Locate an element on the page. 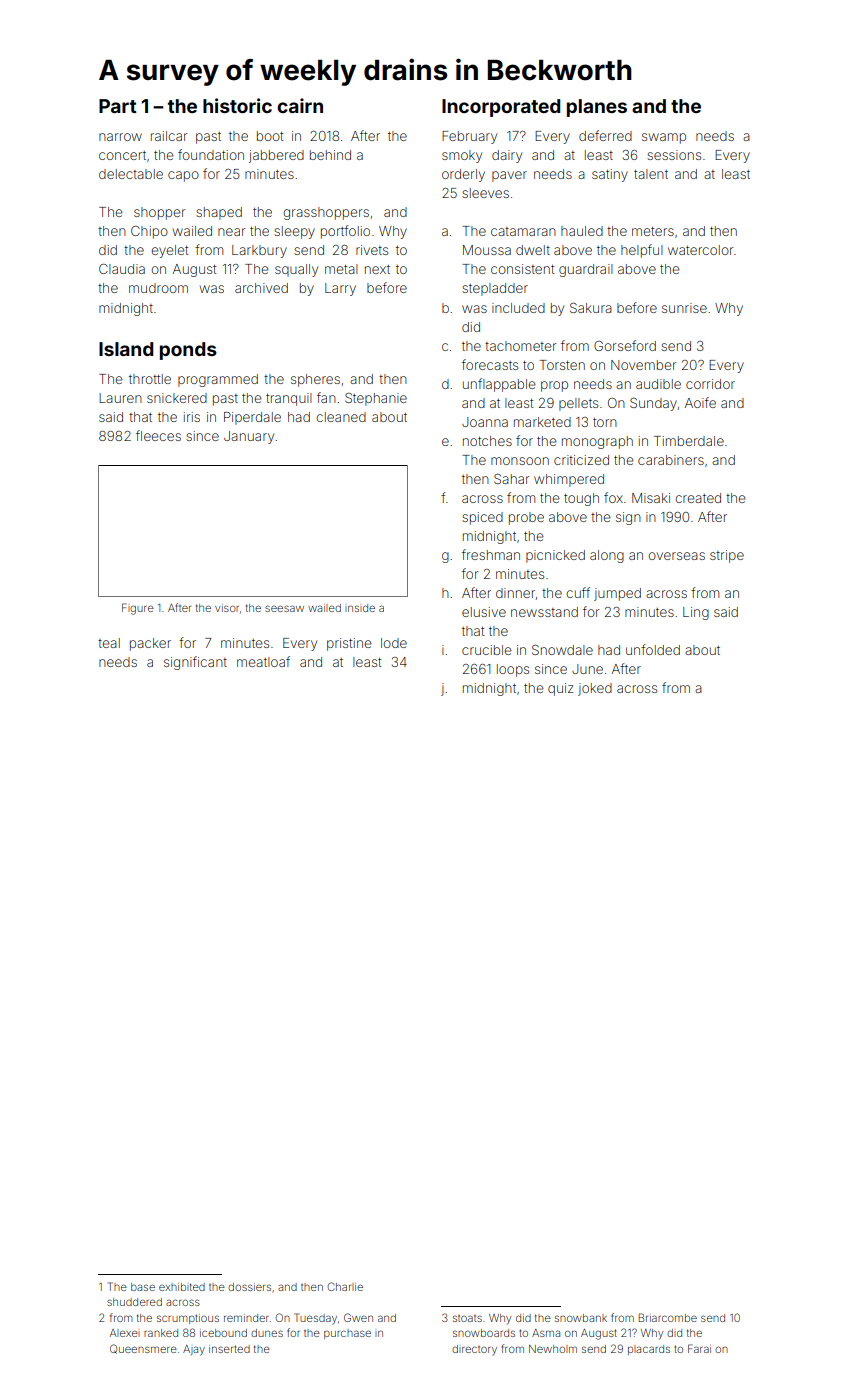 Image resolution: width=849 pixels, height=1400 pixels. unfolded is located at coordinates (653, 649).
